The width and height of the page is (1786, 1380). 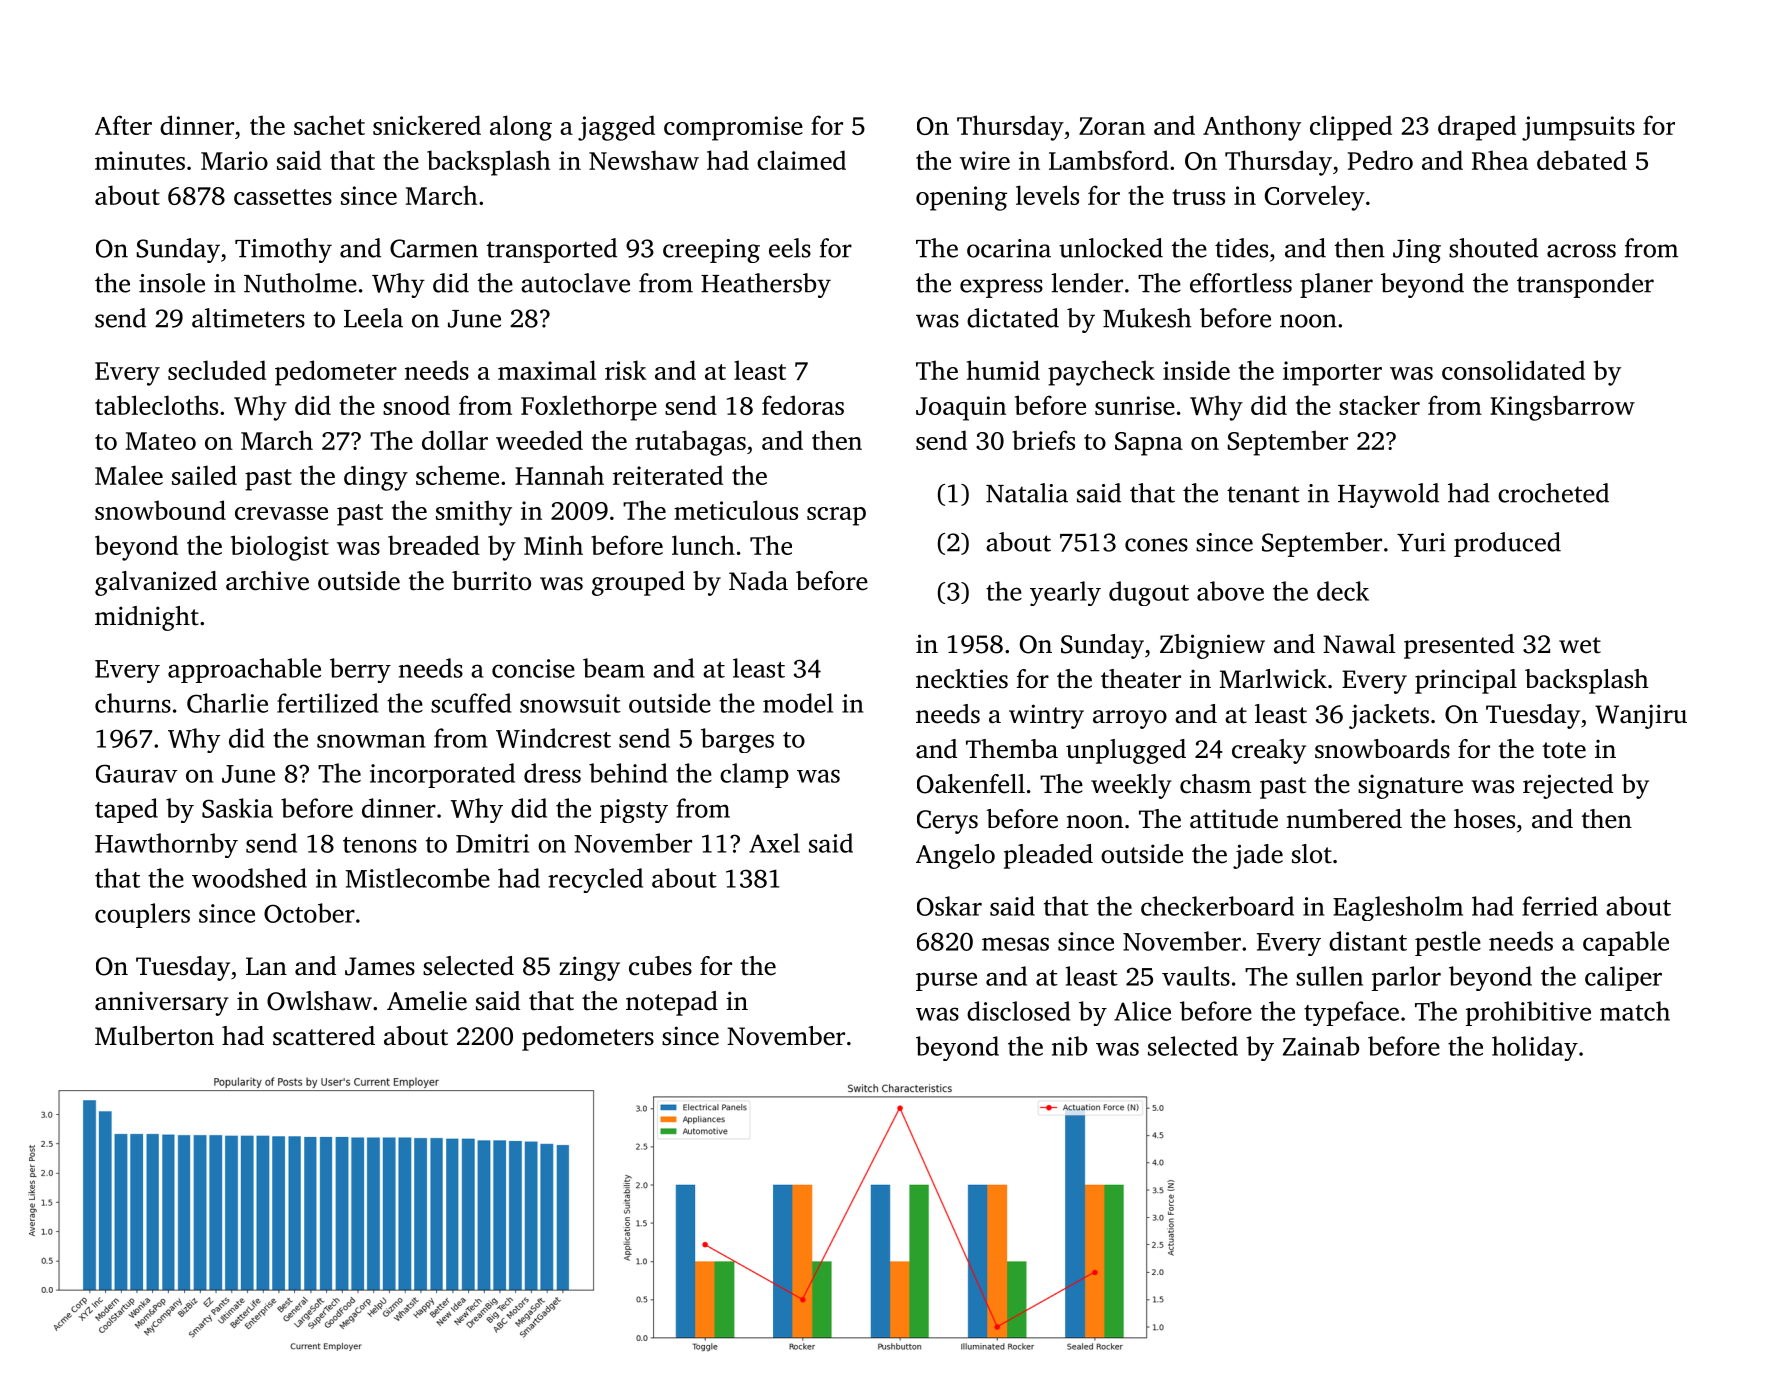 What do you see at coordinates (434, 545) in the page?
I see `breaded` at bounding box center [434, 545].
